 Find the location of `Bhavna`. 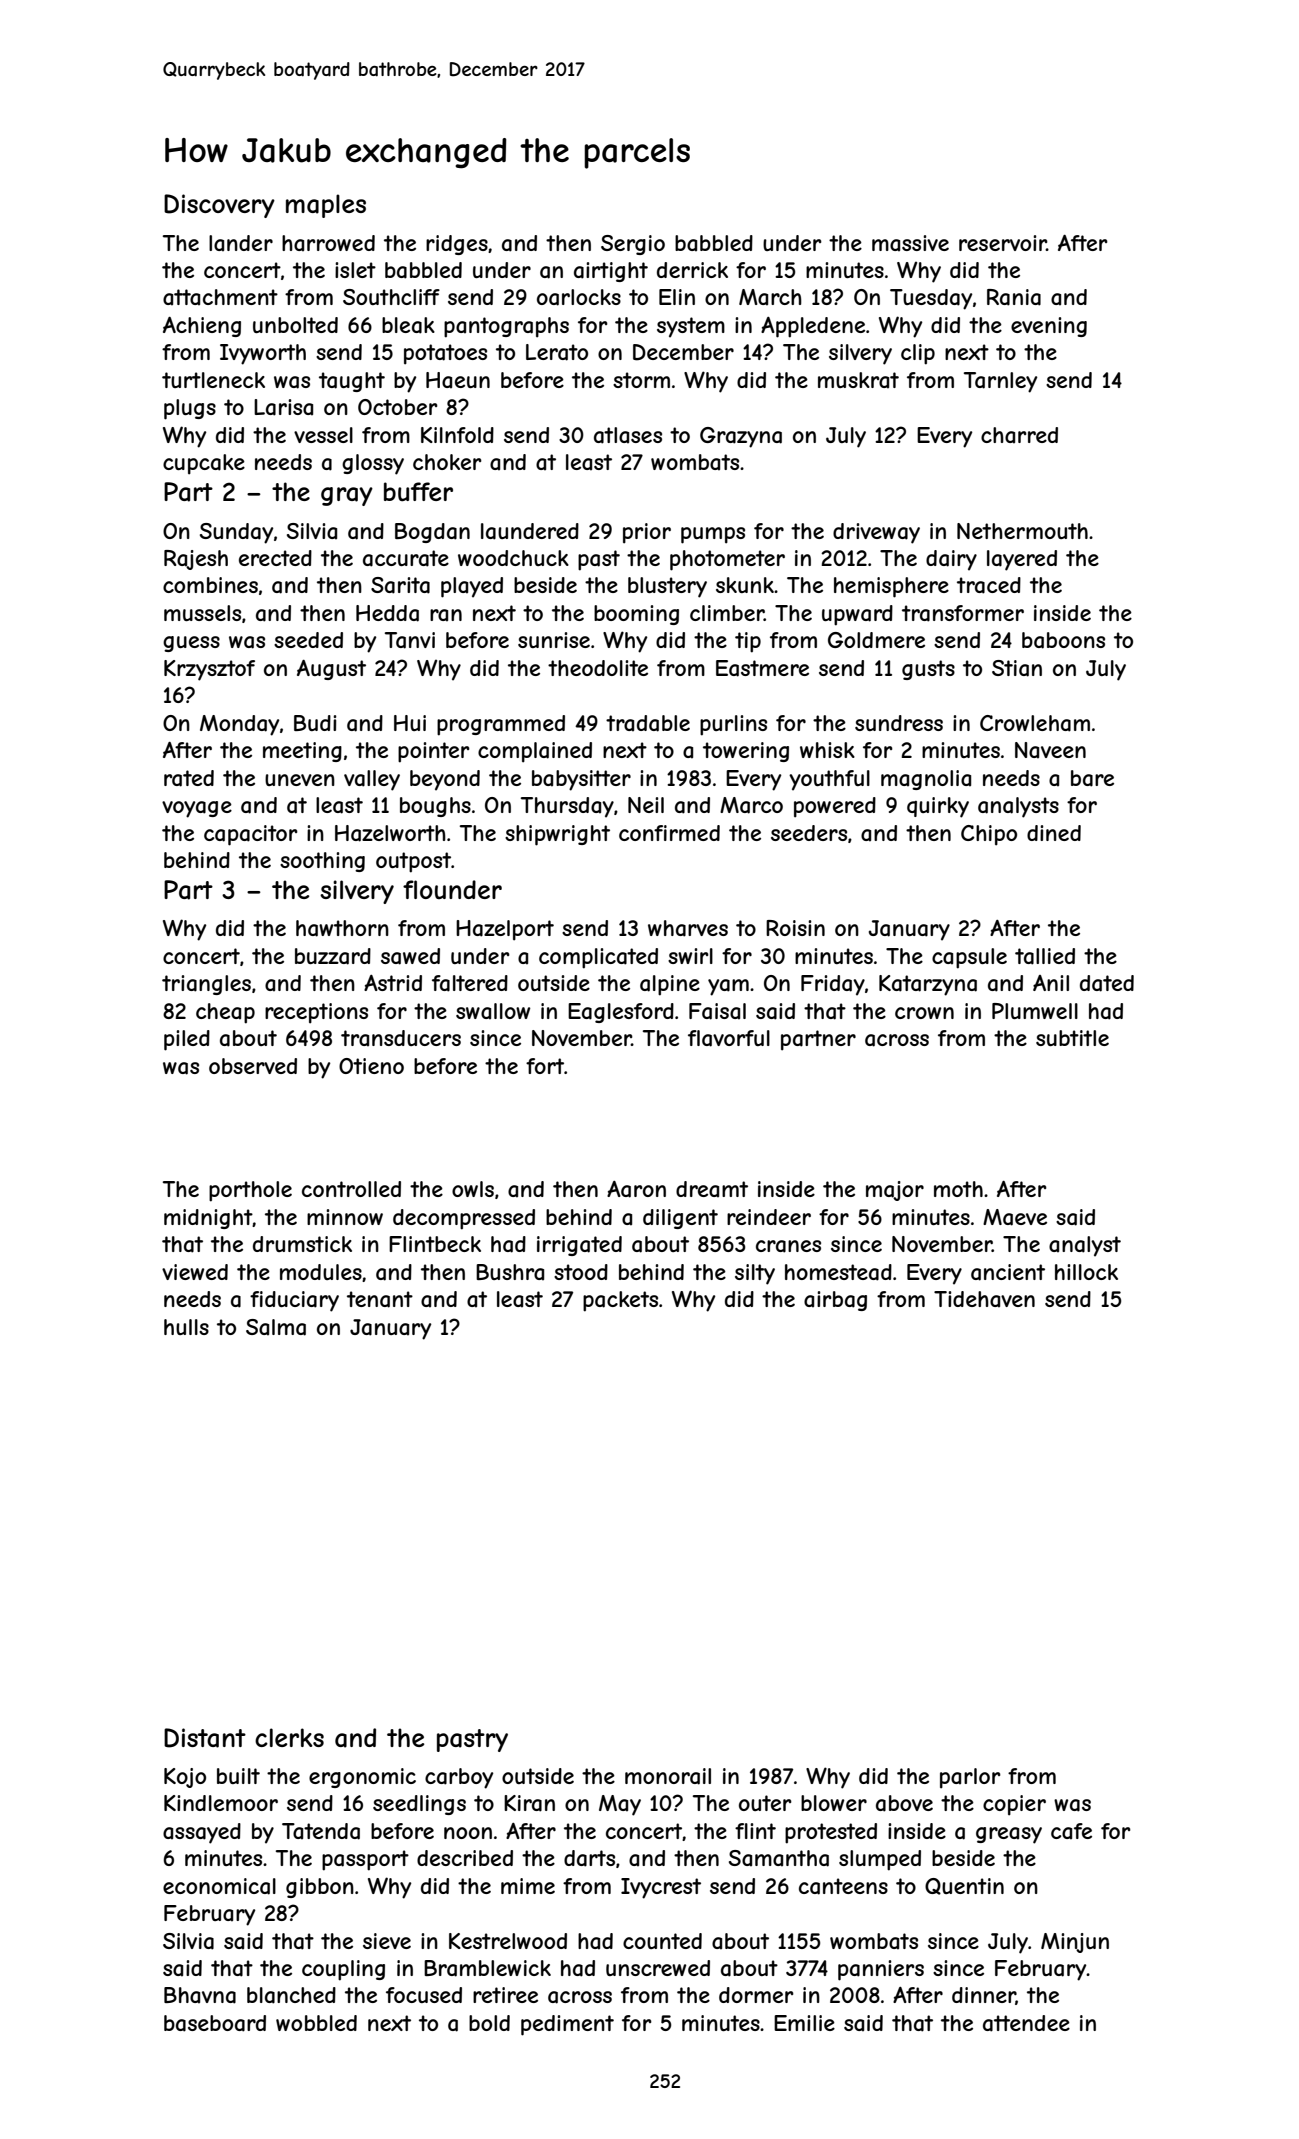

Bhavna is located at coordinates (200, 1995).
